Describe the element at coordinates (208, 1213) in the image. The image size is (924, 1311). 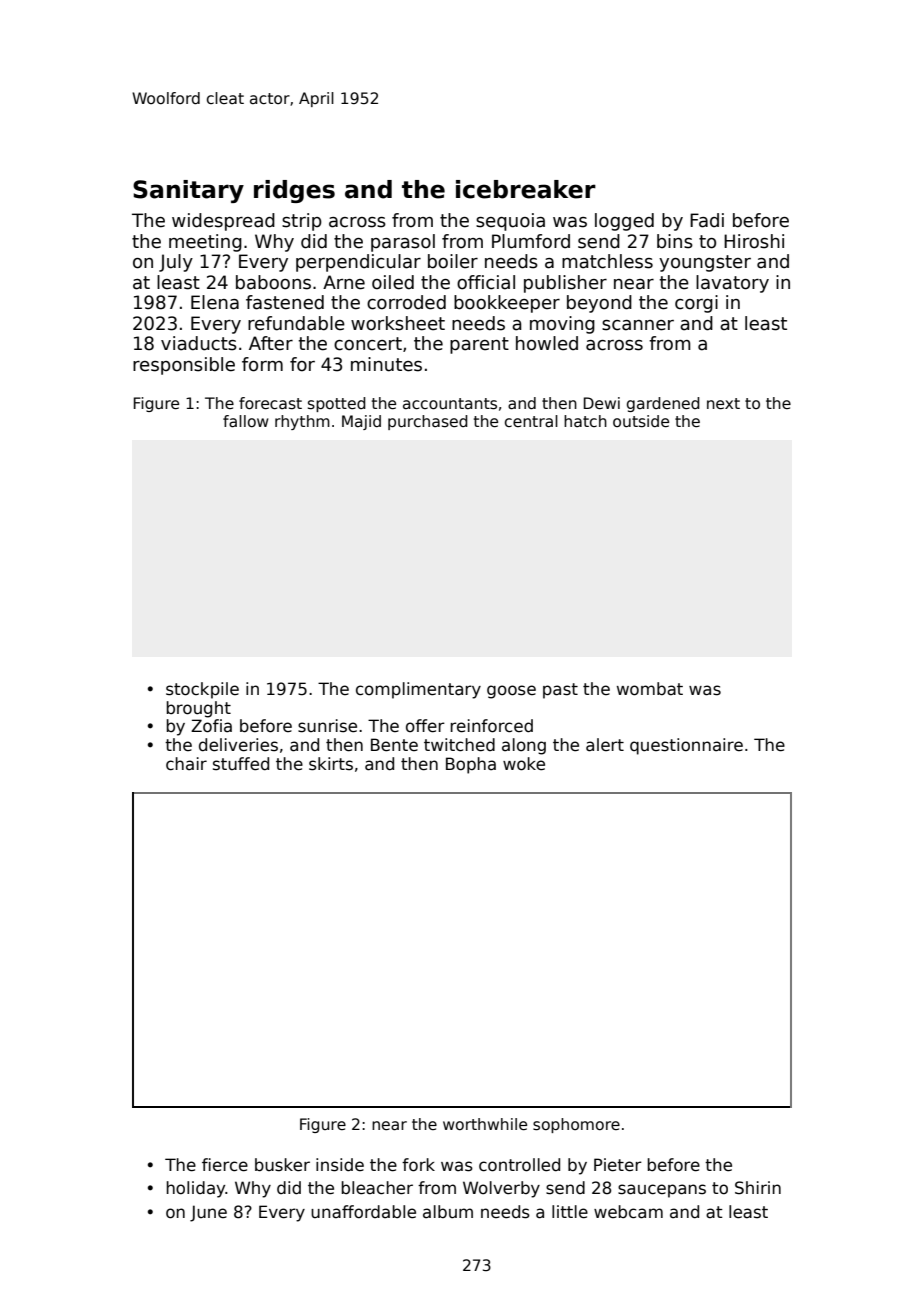
I see `June` at that location.
